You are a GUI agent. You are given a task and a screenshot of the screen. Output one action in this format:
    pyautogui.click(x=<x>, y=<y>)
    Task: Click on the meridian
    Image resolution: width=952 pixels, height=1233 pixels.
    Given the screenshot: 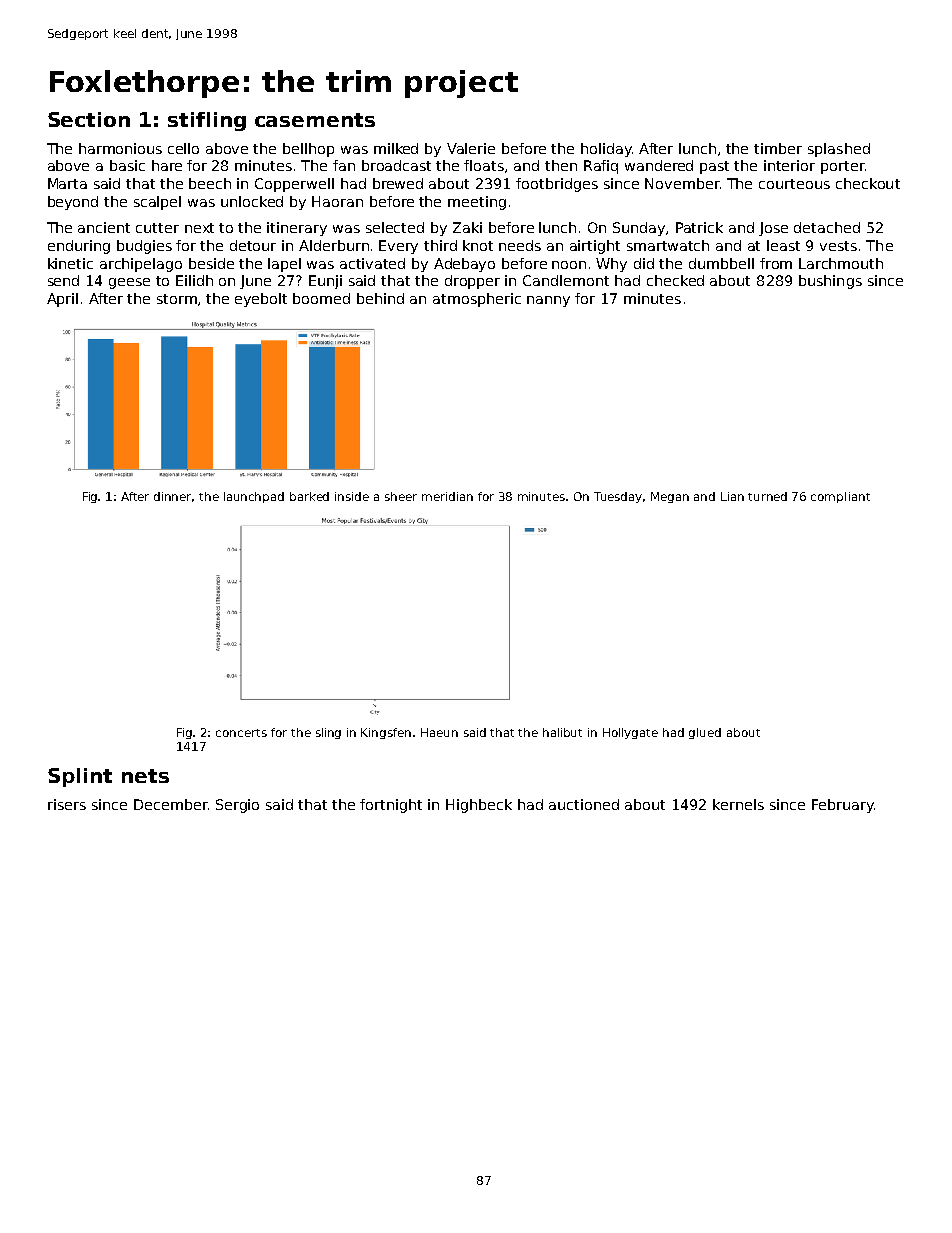 What is the action you would take?
    pyautogui.click(x=447, y=496)
